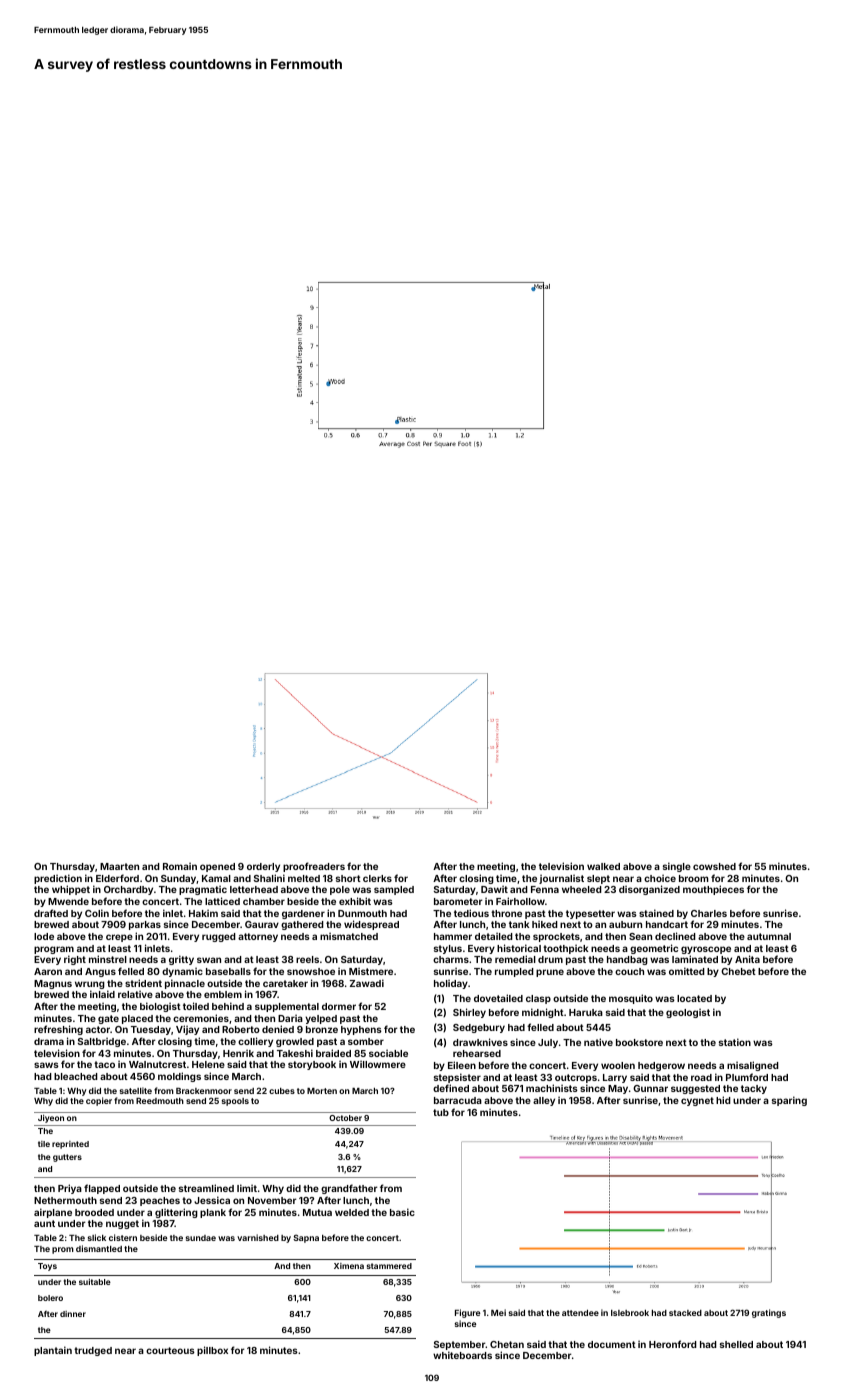 This screenshot has width=849, height=1400. I want to click on gritty, so click(181, 960).
